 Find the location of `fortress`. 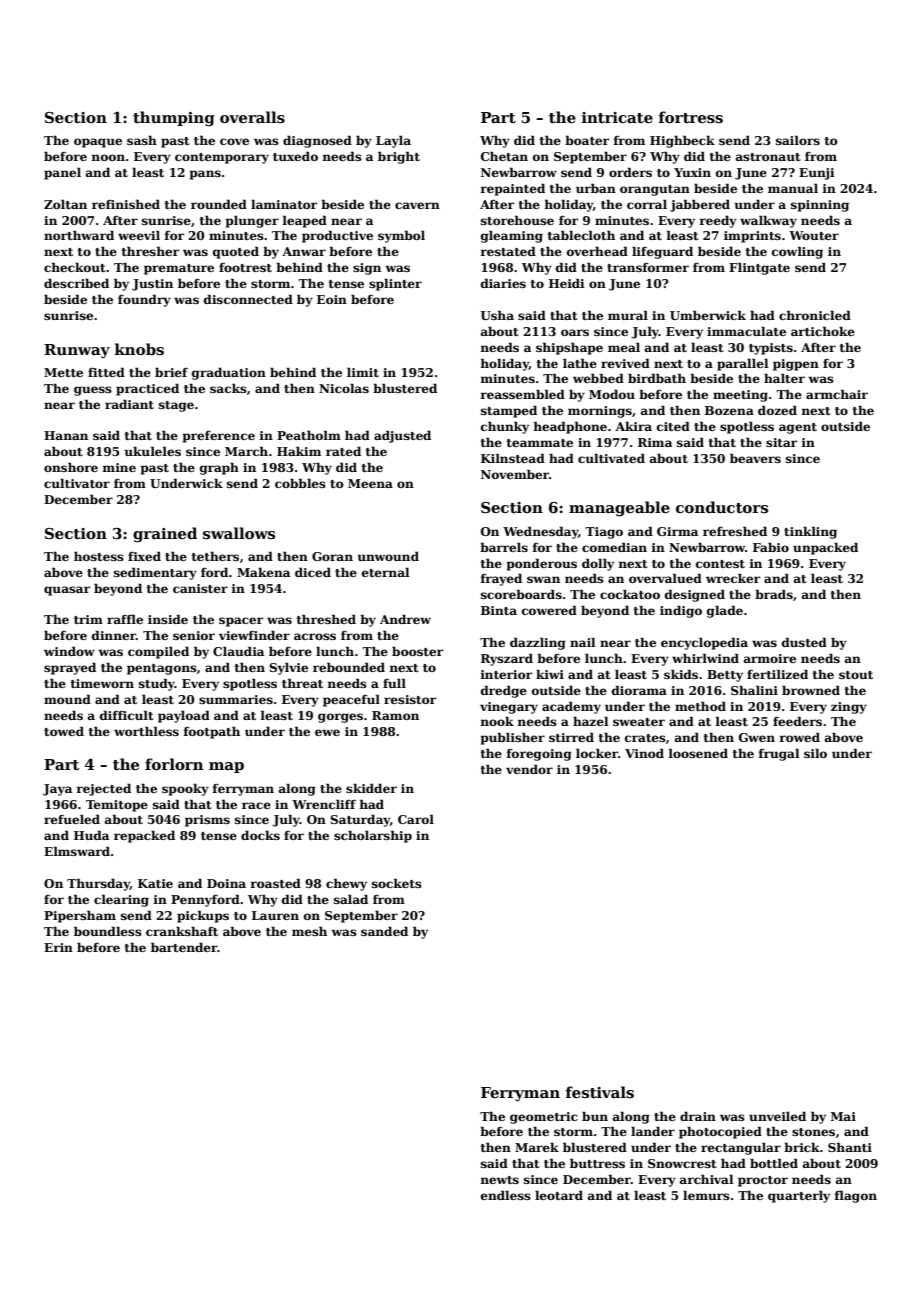

fortress is located at coordinates (691, 117).
